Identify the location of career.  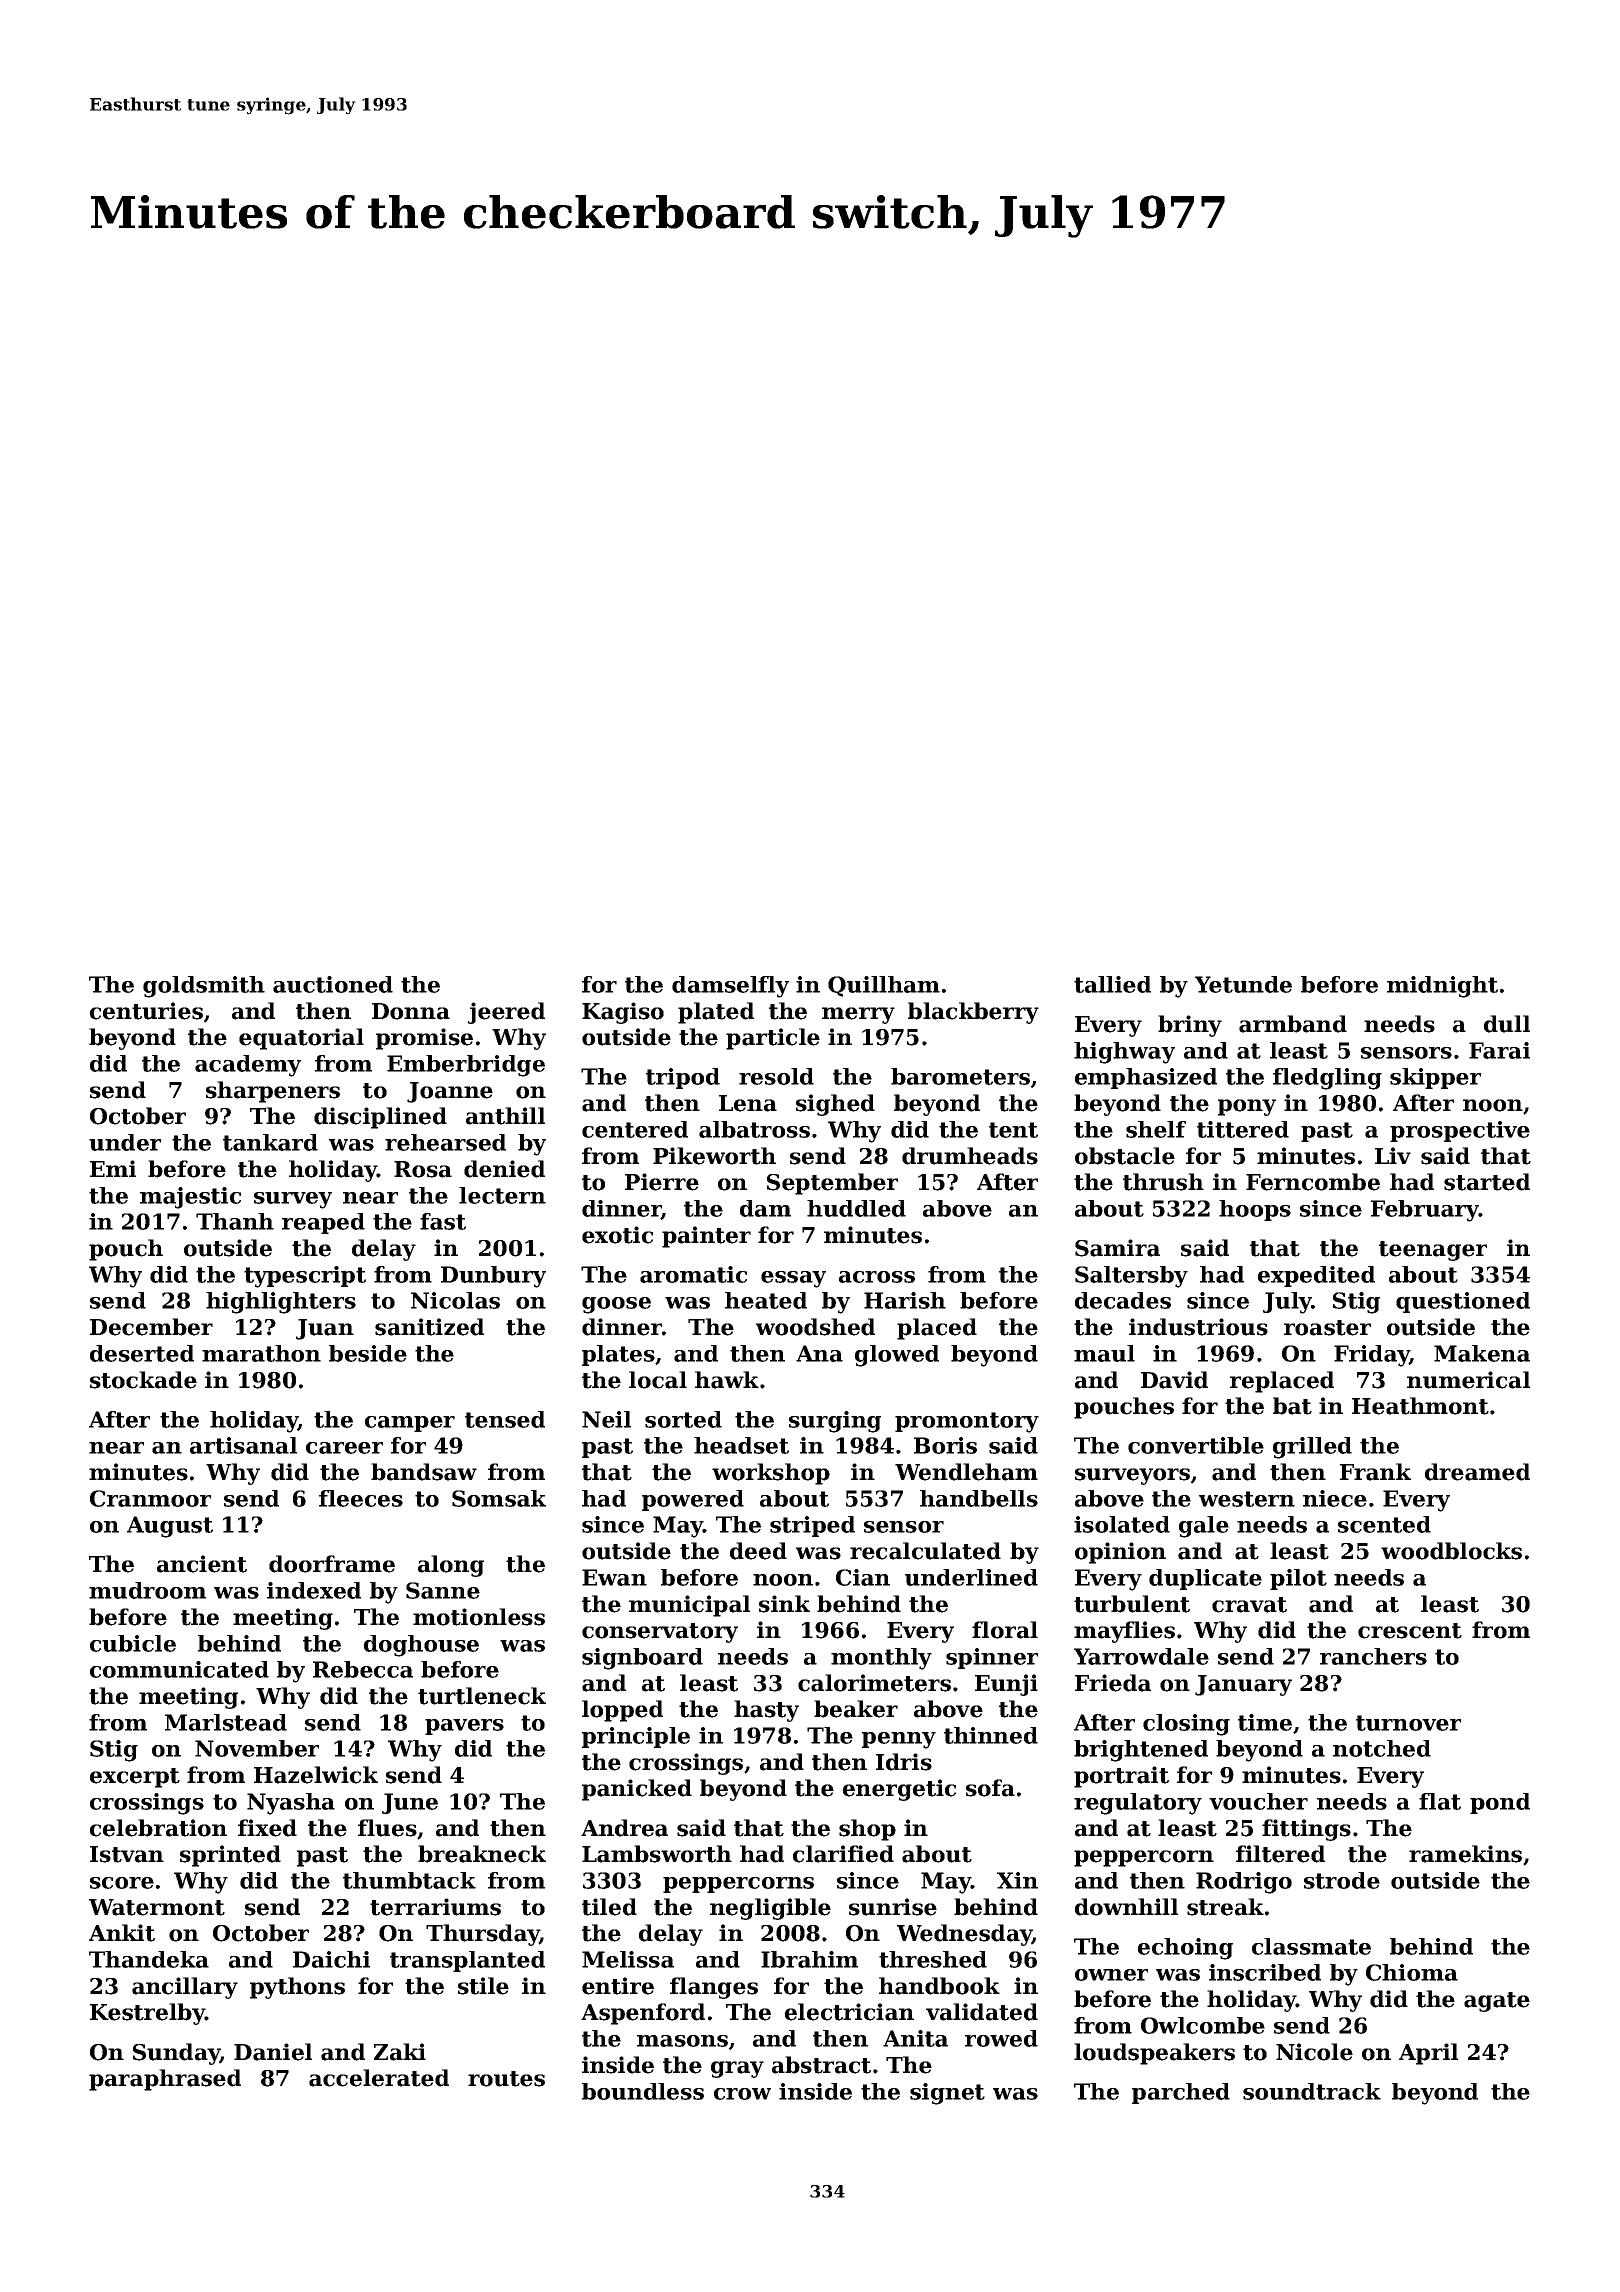
(344, 1448).
